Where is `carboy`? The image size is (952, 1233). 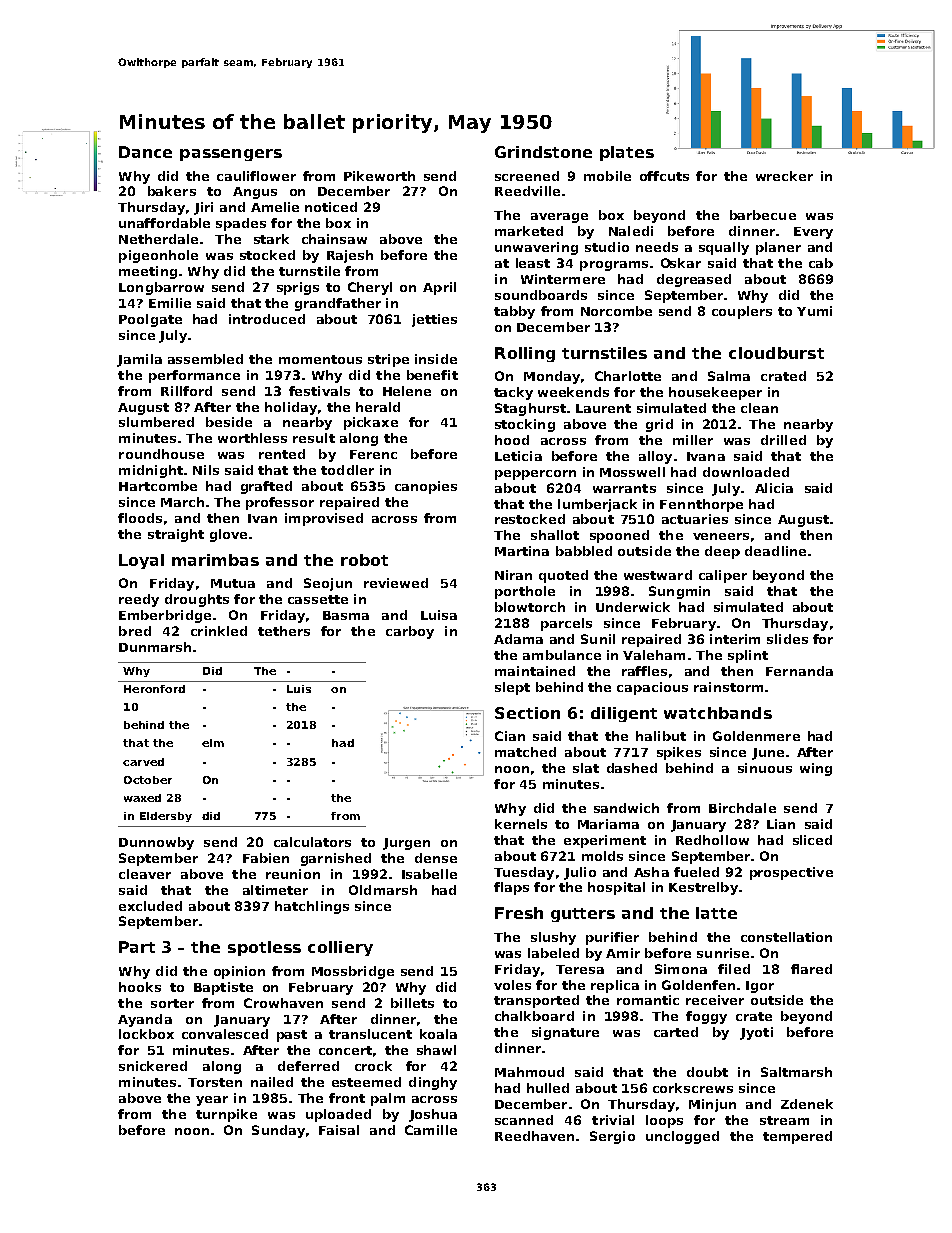 carboy is located at coordinates (410, 632).
